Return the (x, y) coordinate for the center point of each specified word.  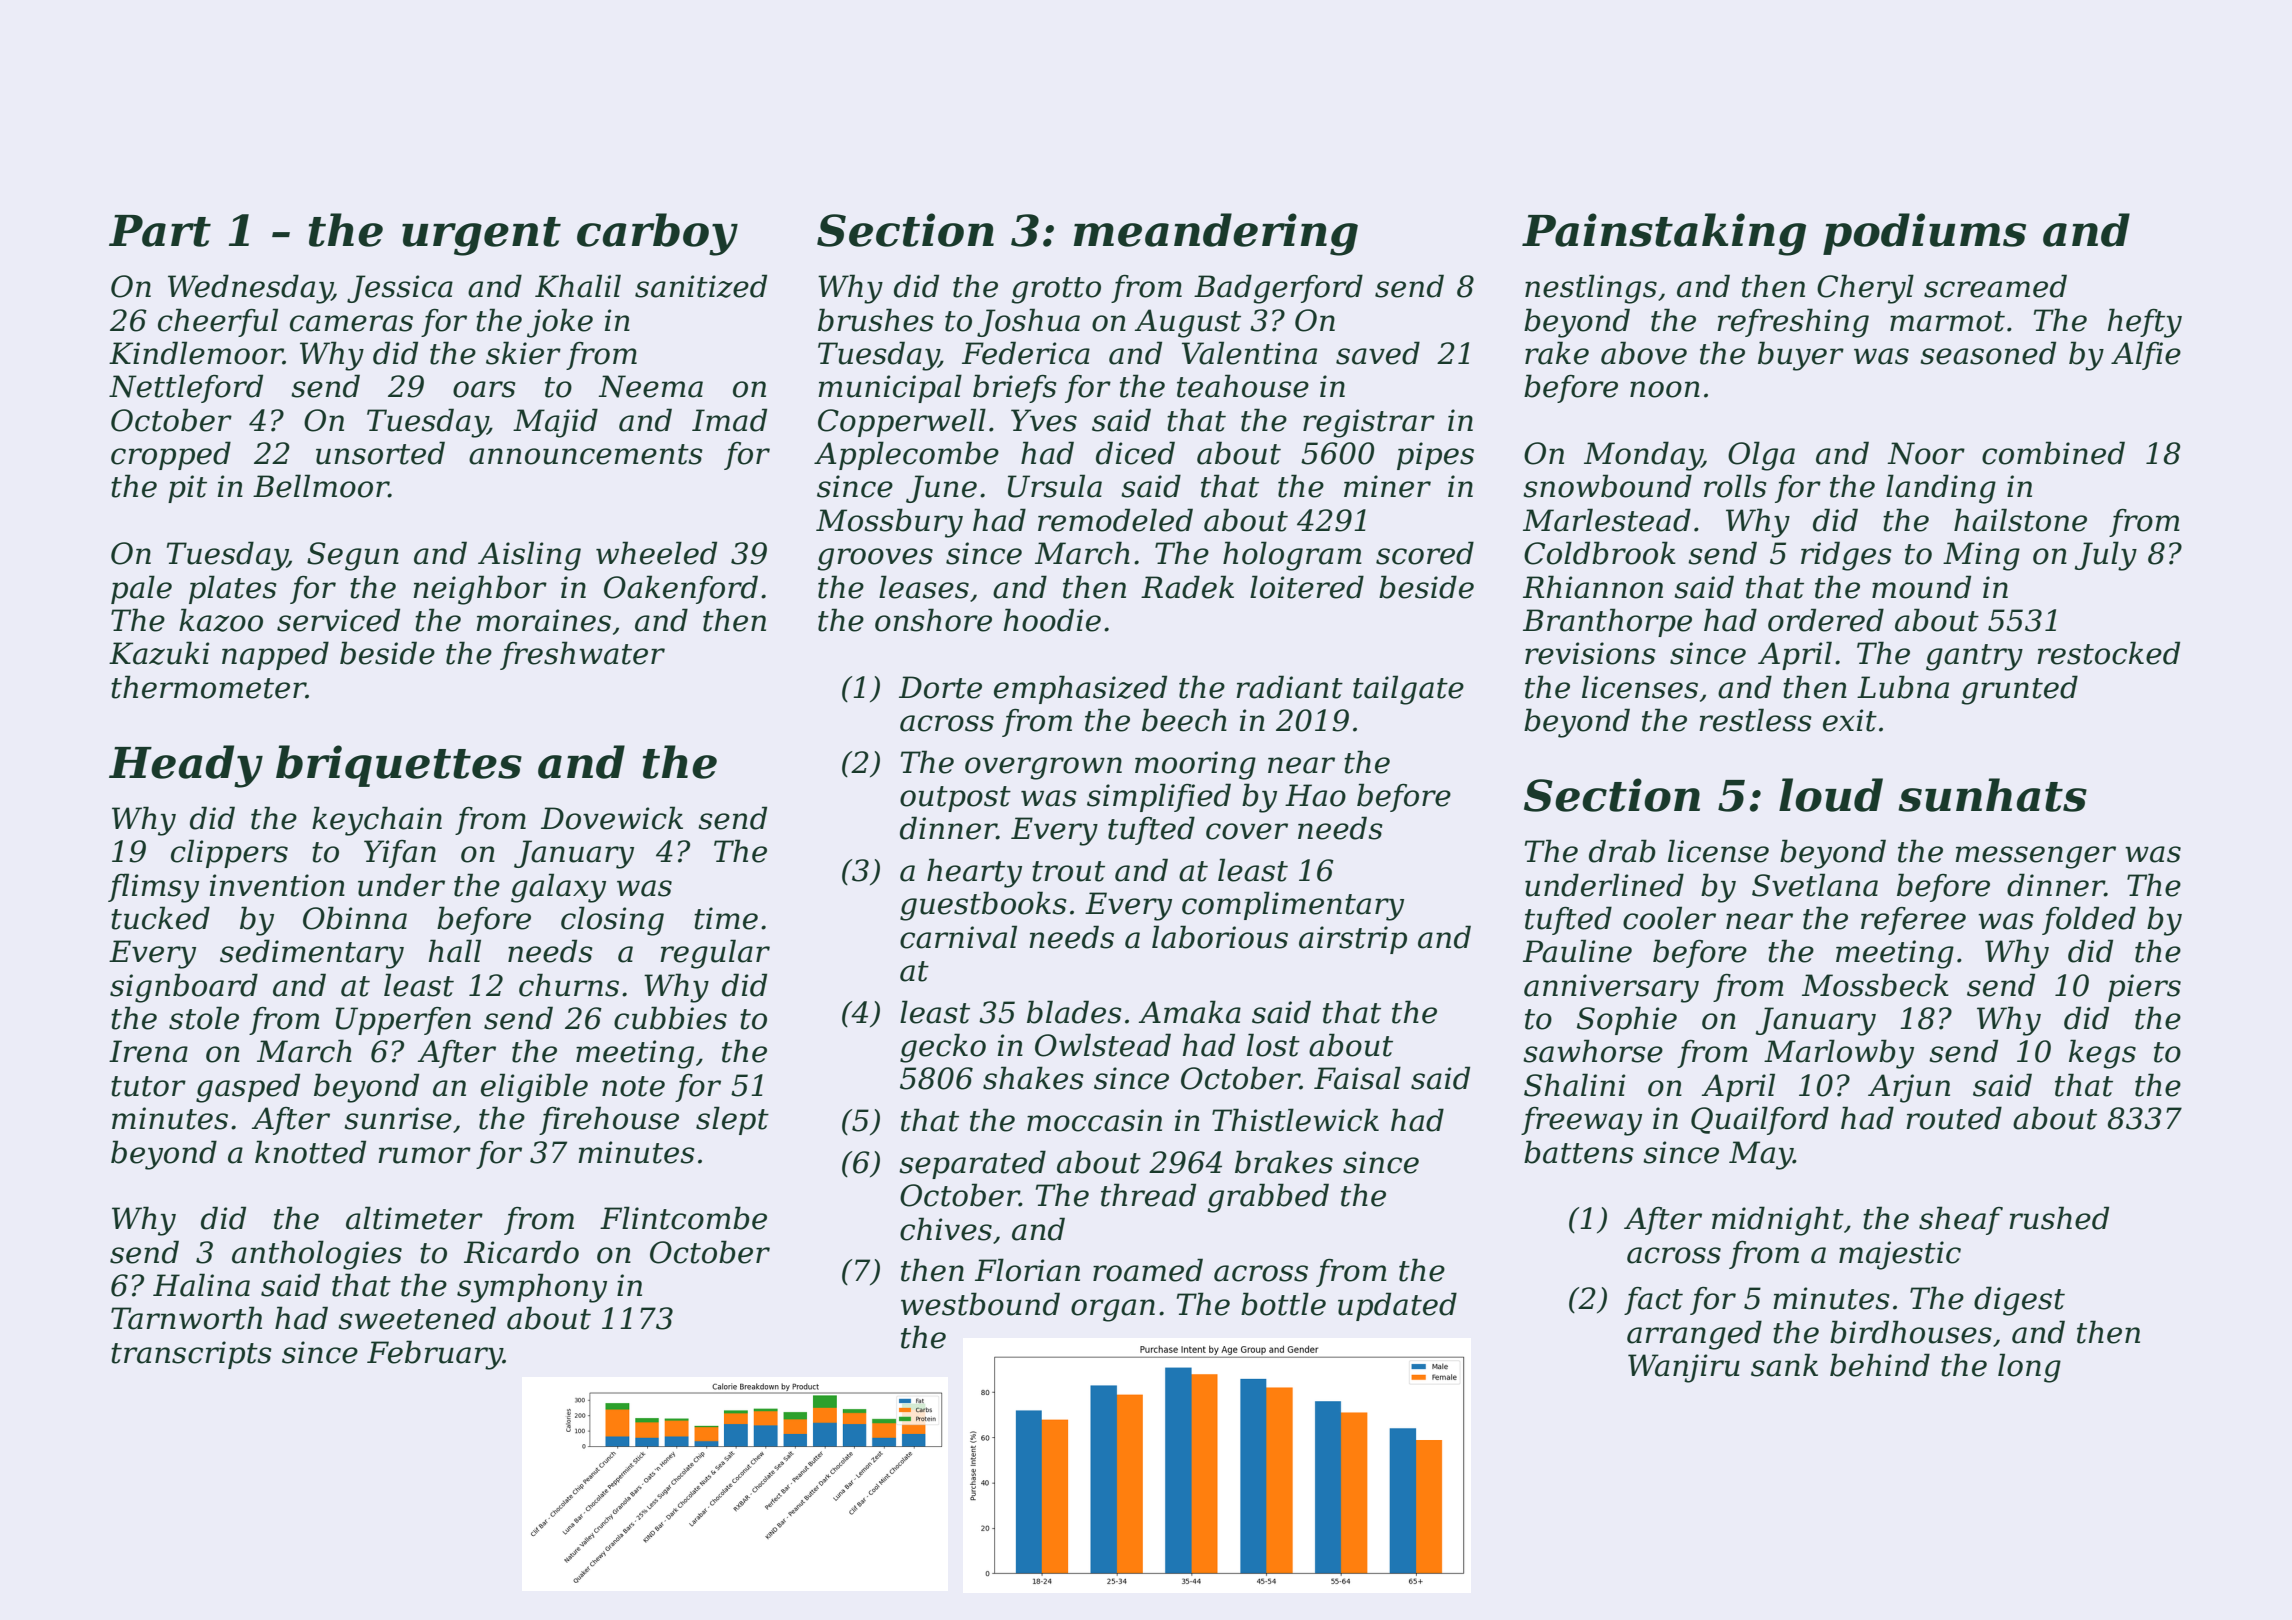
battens (1579, 1152)
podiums (1924, 234)
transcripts (191, 1355)
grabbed (1268, 1198)
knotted (310, 1152)
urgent (481, 236)
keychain (377, 821)
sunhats (1992, 795)
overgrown (1043, 768)
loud (1831, 795)
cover (1247, 831)
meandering (1215, 234)
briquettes (399, 766)
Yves (1044, 420)
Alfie (2146, 355)
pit (187, 489)
